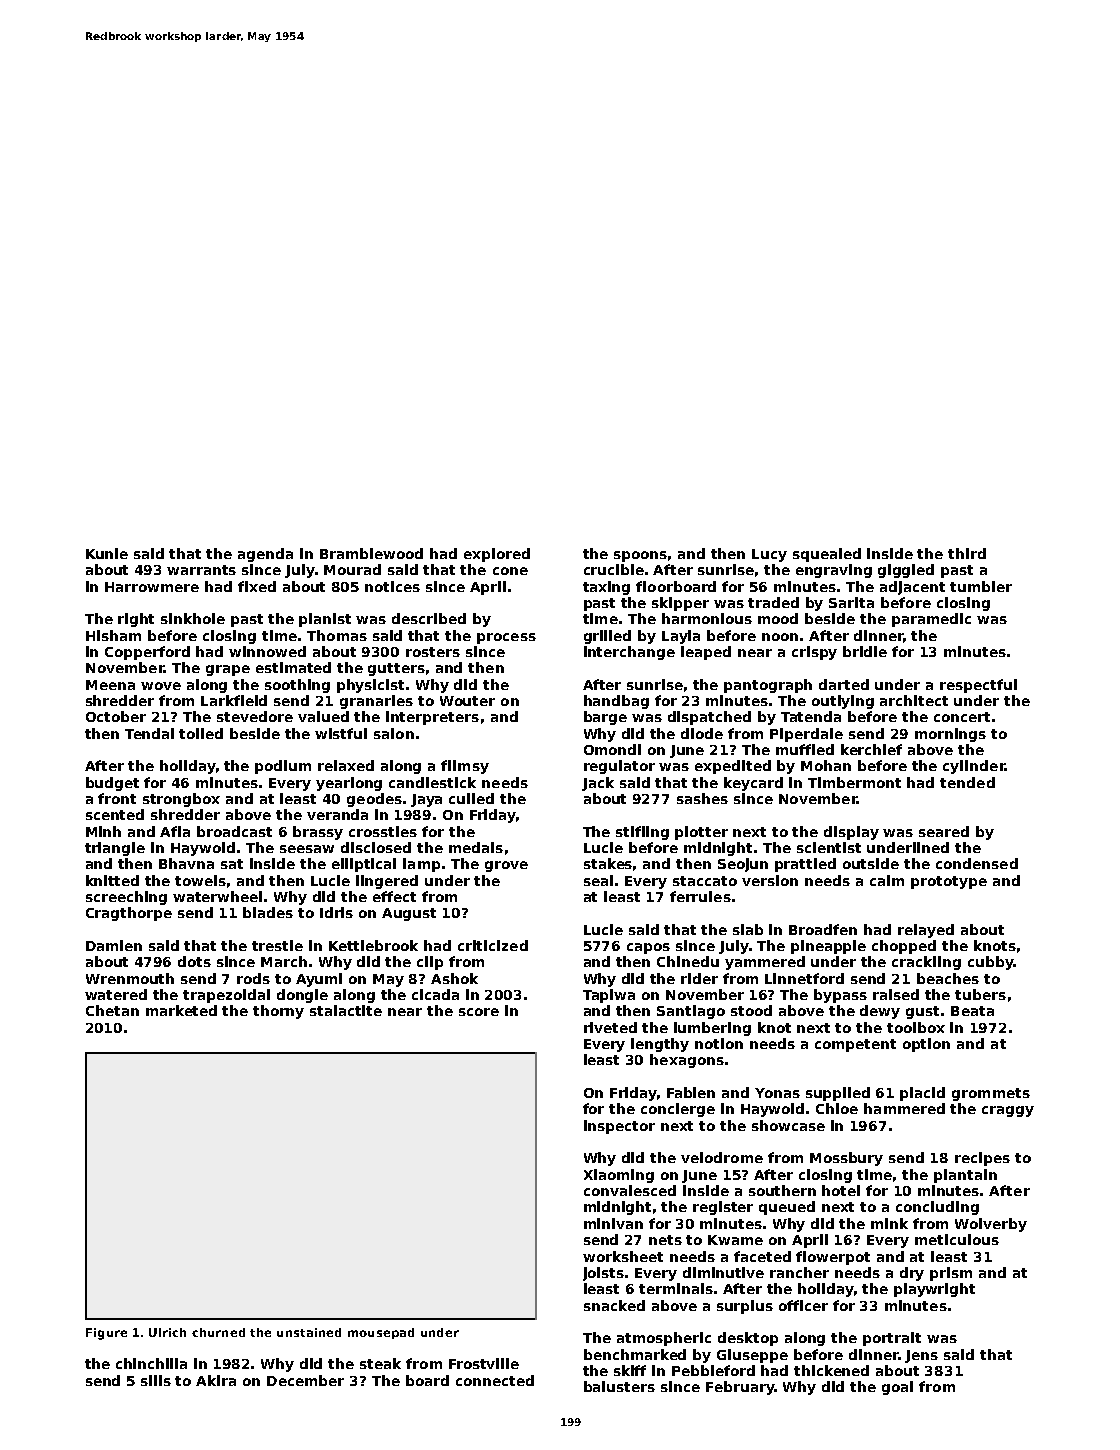 This document has height=1450, width=1120. Describe the element at coordinates (687, 1061) in the document. I see `hexagons` at that location.
